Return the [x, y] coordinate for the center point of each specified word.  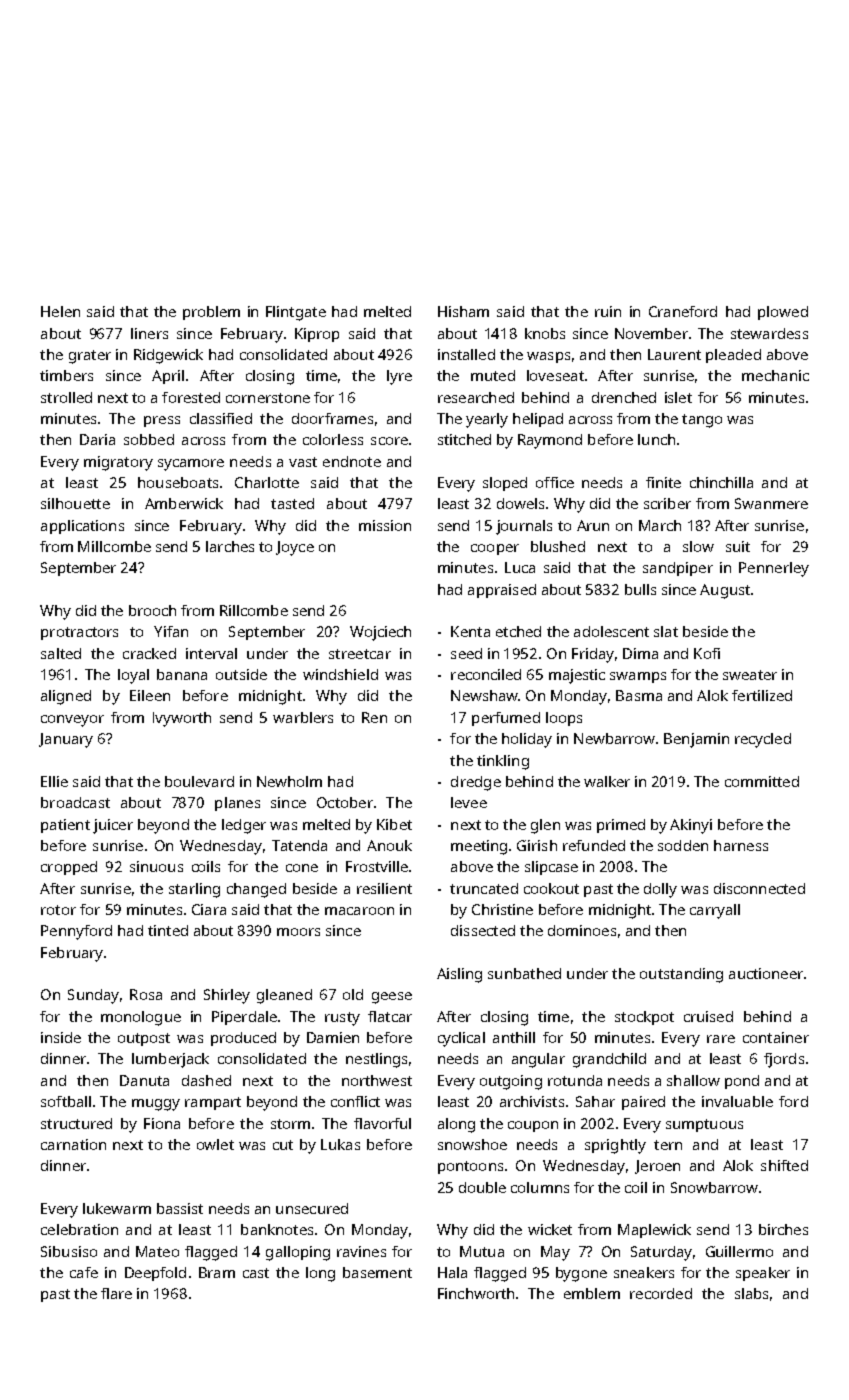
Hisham [463, 311]
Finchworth [476, 1293]
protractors [79, 633]
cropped [69, 868]
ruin [608, 311]
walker [607, 781]
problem [211, 313]
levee [469, 802]
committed [762, 781]
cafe [84, 1272]
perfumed [506, 719]
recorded [661, 1293]
